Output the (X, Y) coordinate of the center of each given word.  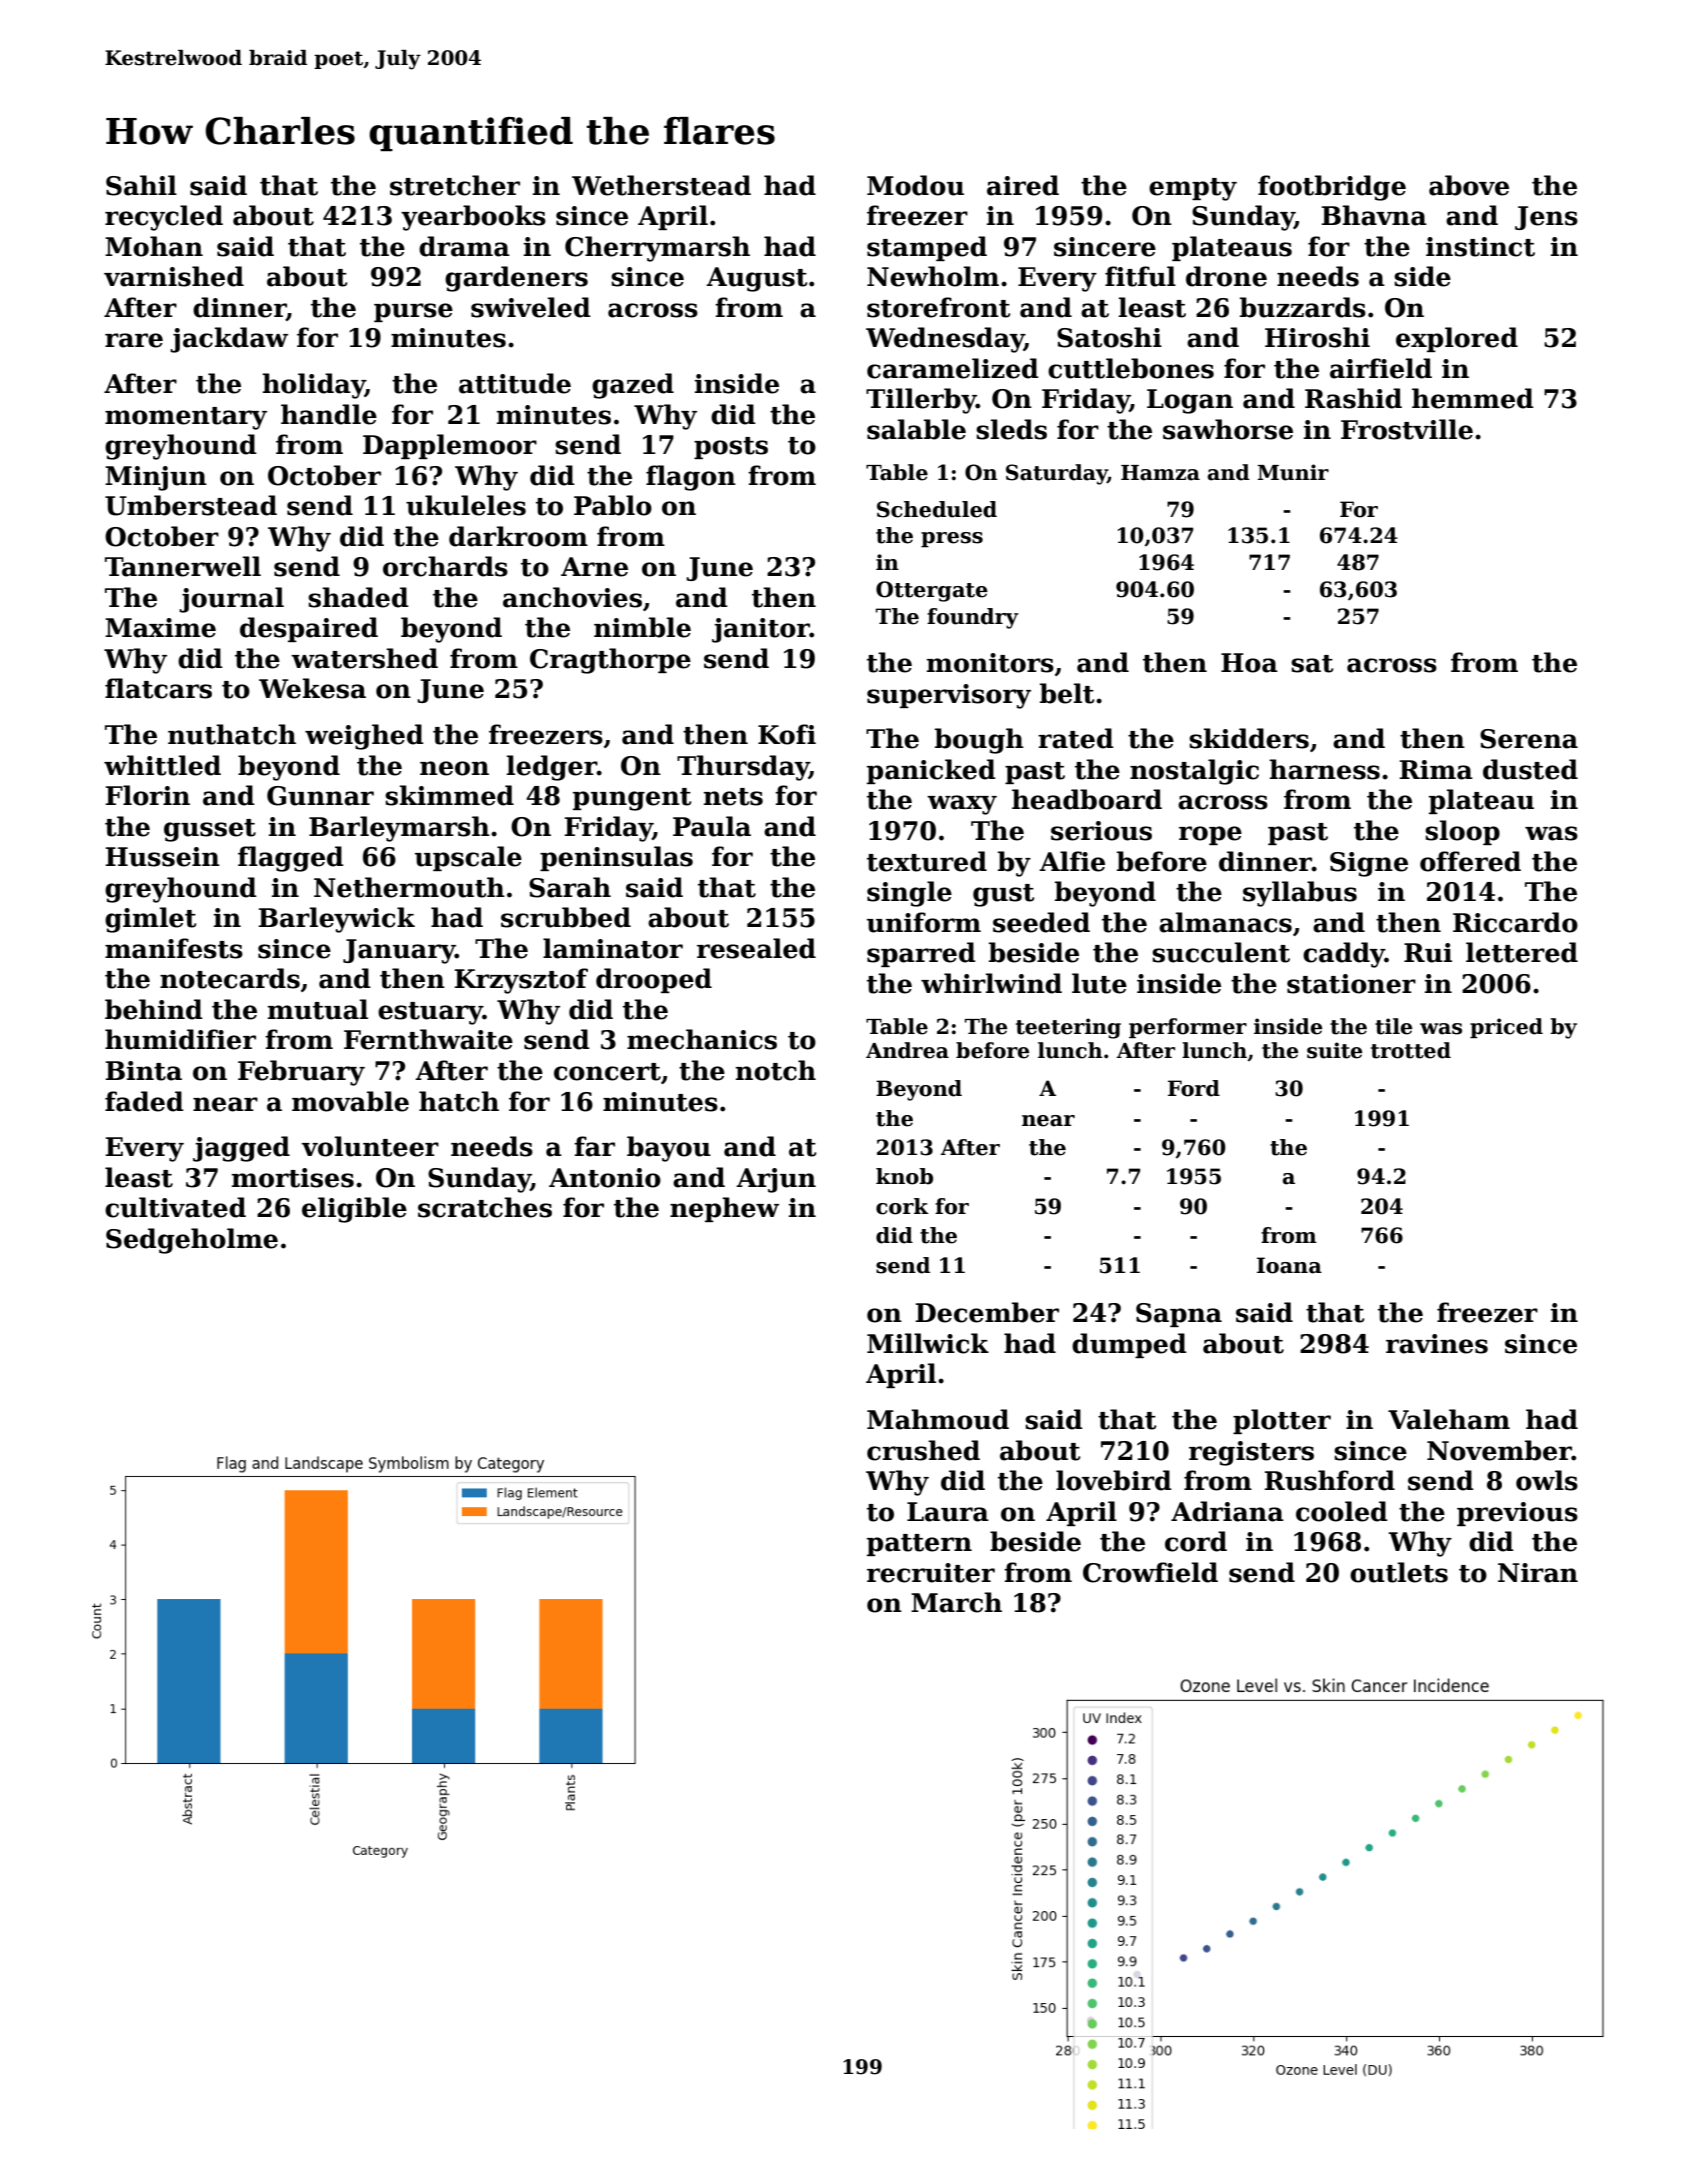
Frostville (1407, 429)
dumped (1129, 1345)
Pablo (613, 505)
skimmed (449, 795)
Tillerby (921, 401)
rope (1210, 835)
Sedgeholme (192, 1241)
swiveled (531, 307)
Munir (1293, 472)
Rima (1436, 770)
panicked (931, 771)
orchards (445, 566)
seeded (1041, 922)
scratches (485, 1207)
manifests (174, 948)
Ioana (1289, 1265)
